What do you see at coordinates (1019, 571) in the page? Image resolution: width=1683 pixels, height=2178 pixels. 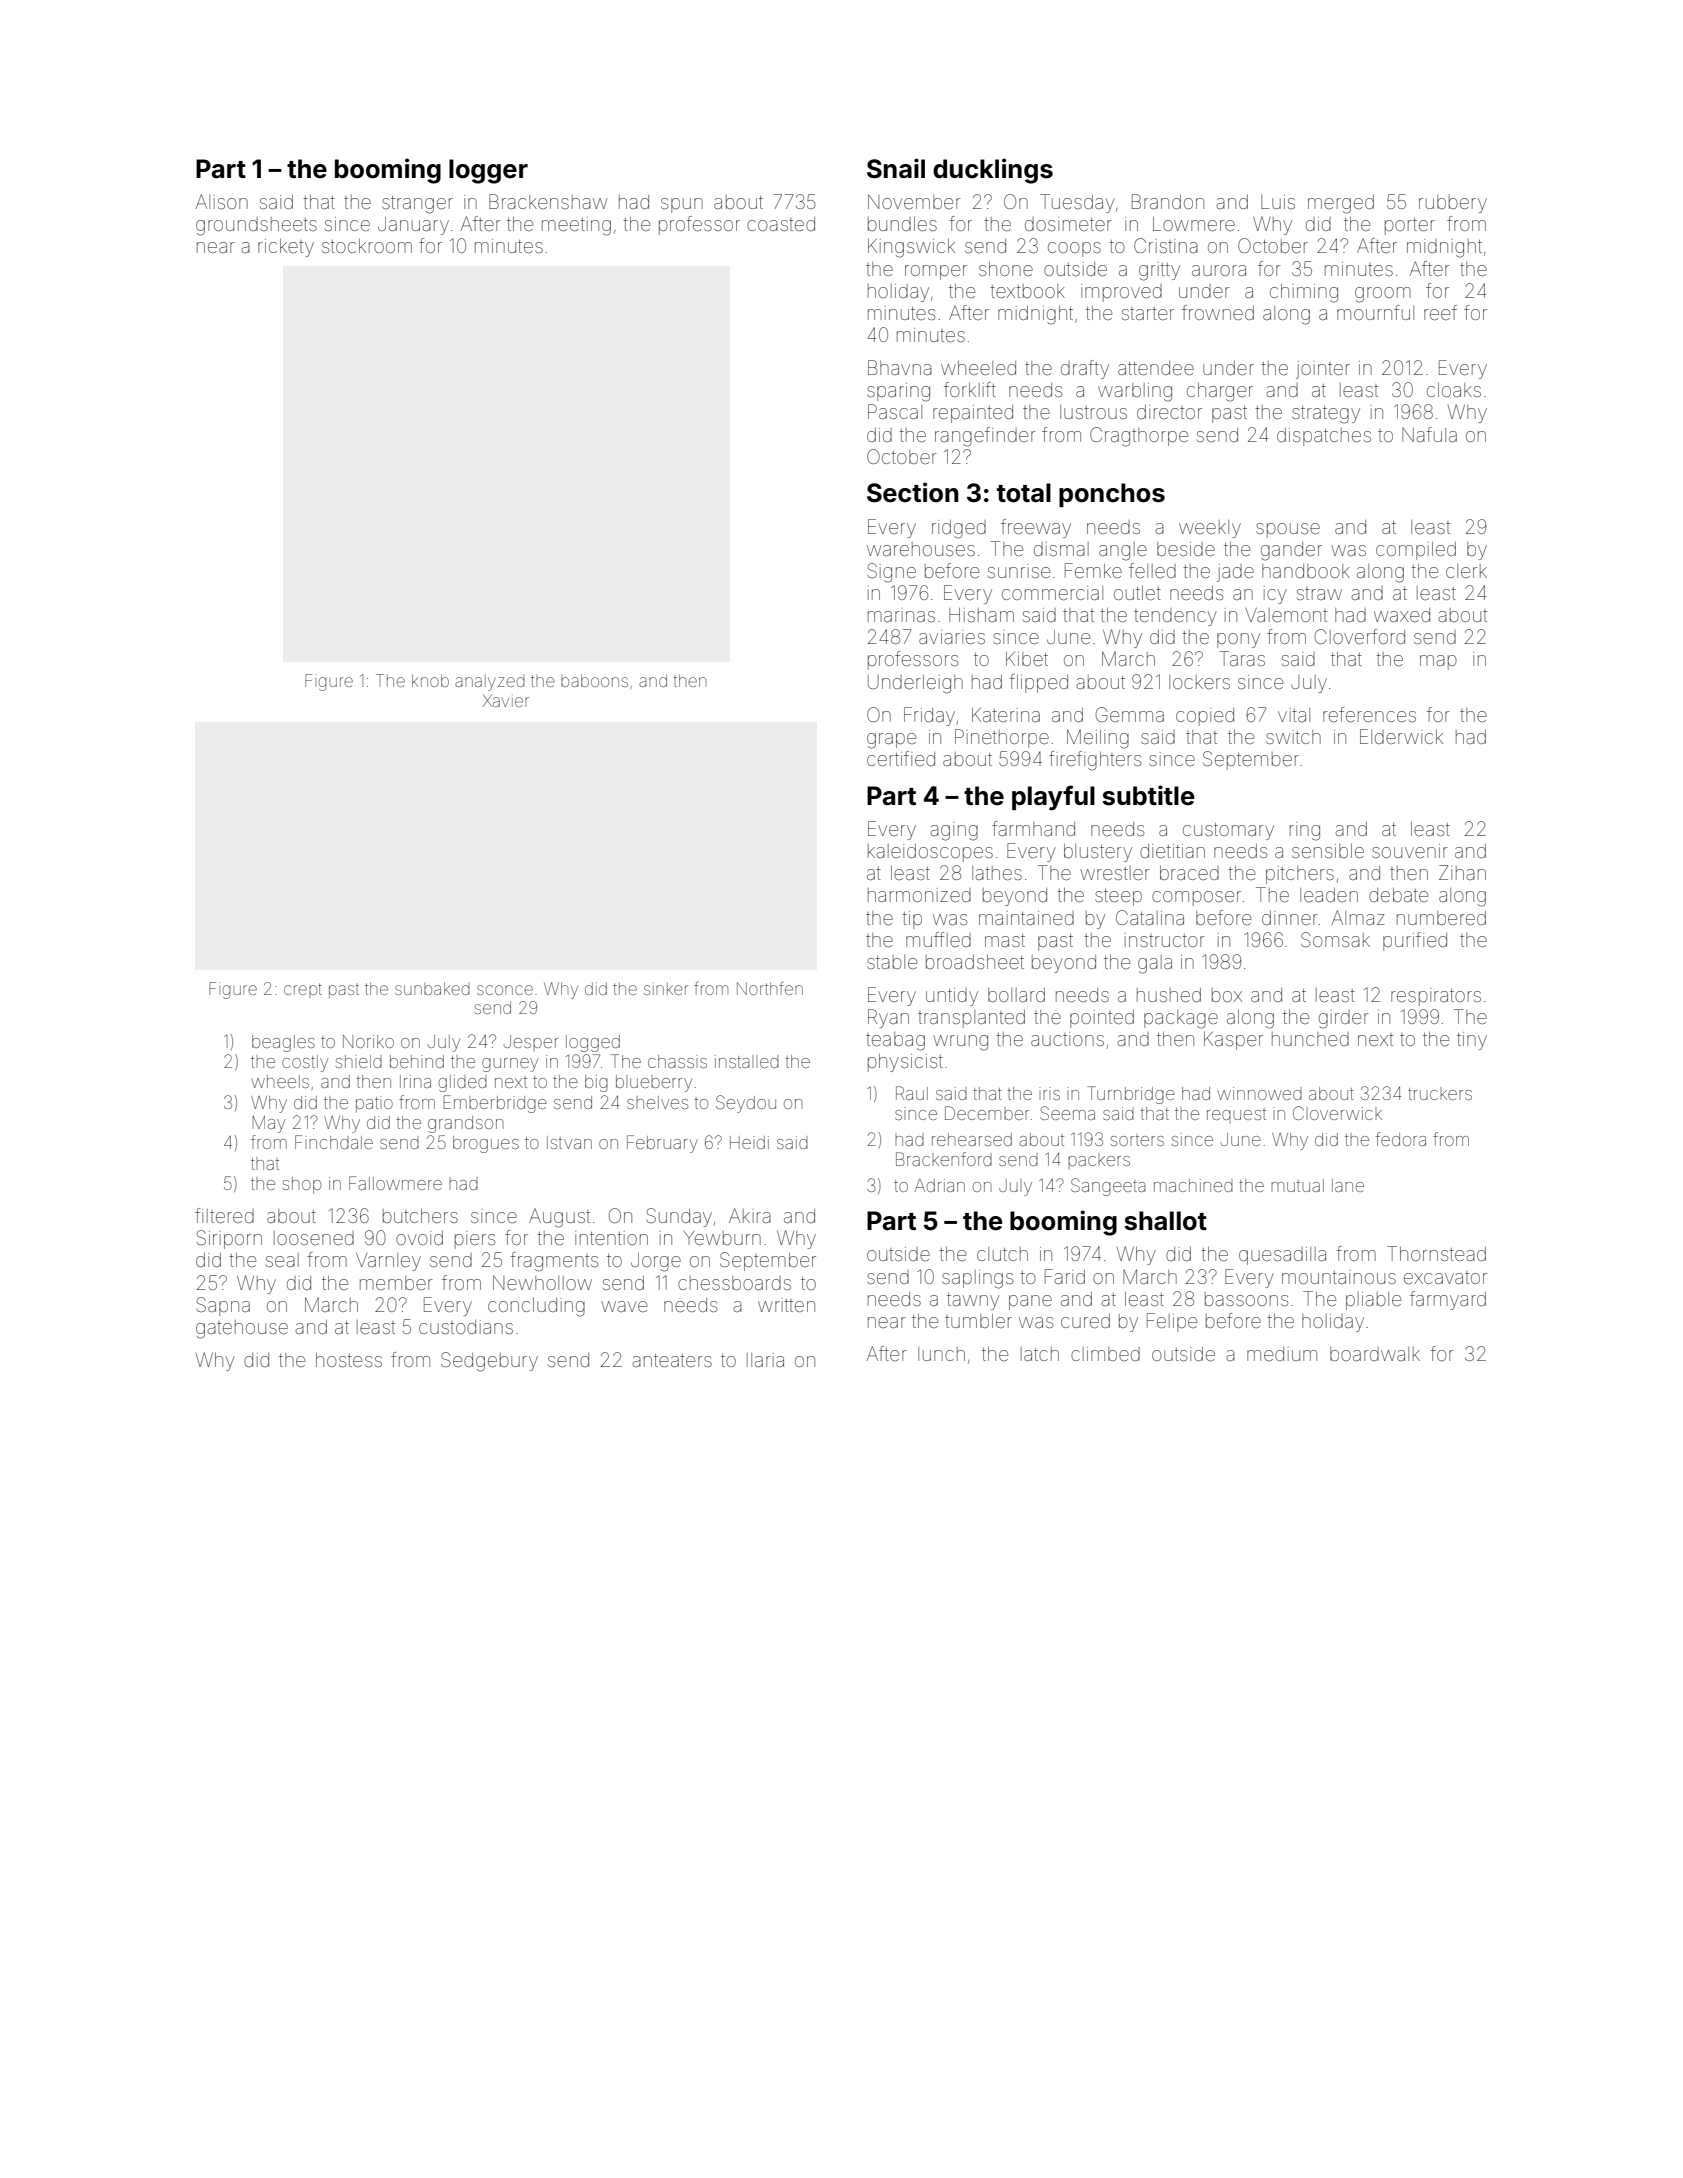 I see `sunrise` at bounding box center [1019, 571].
